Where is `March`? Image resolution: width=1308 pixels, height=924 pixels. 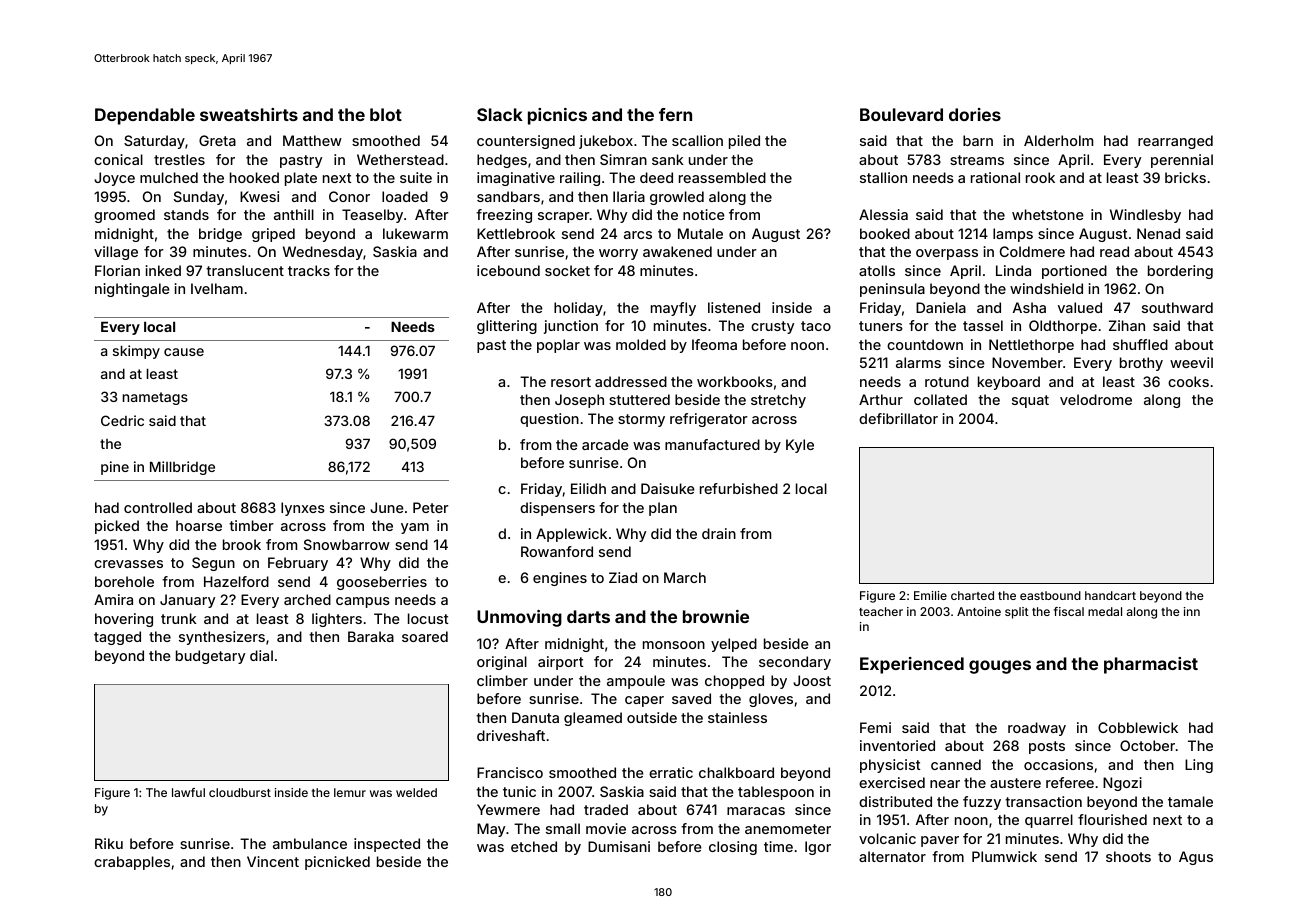
March is located at coordinates (685, 577).
